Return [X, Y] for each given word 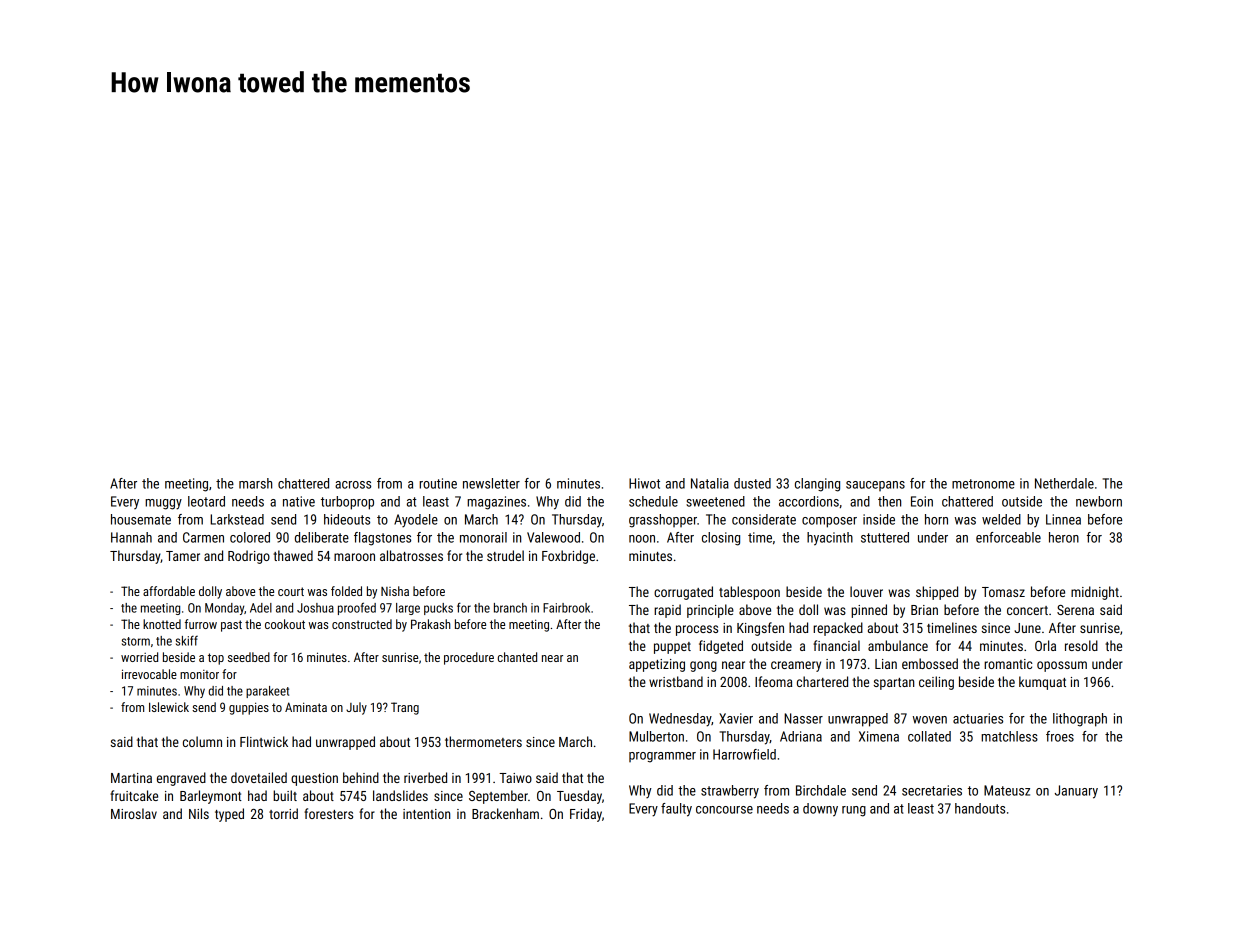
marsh [255, 483]
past [231, 626]
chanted [517, 657]
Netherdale [1064, 483]
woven [930, 720]
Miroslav [134, 813]
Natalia [710, 483]
